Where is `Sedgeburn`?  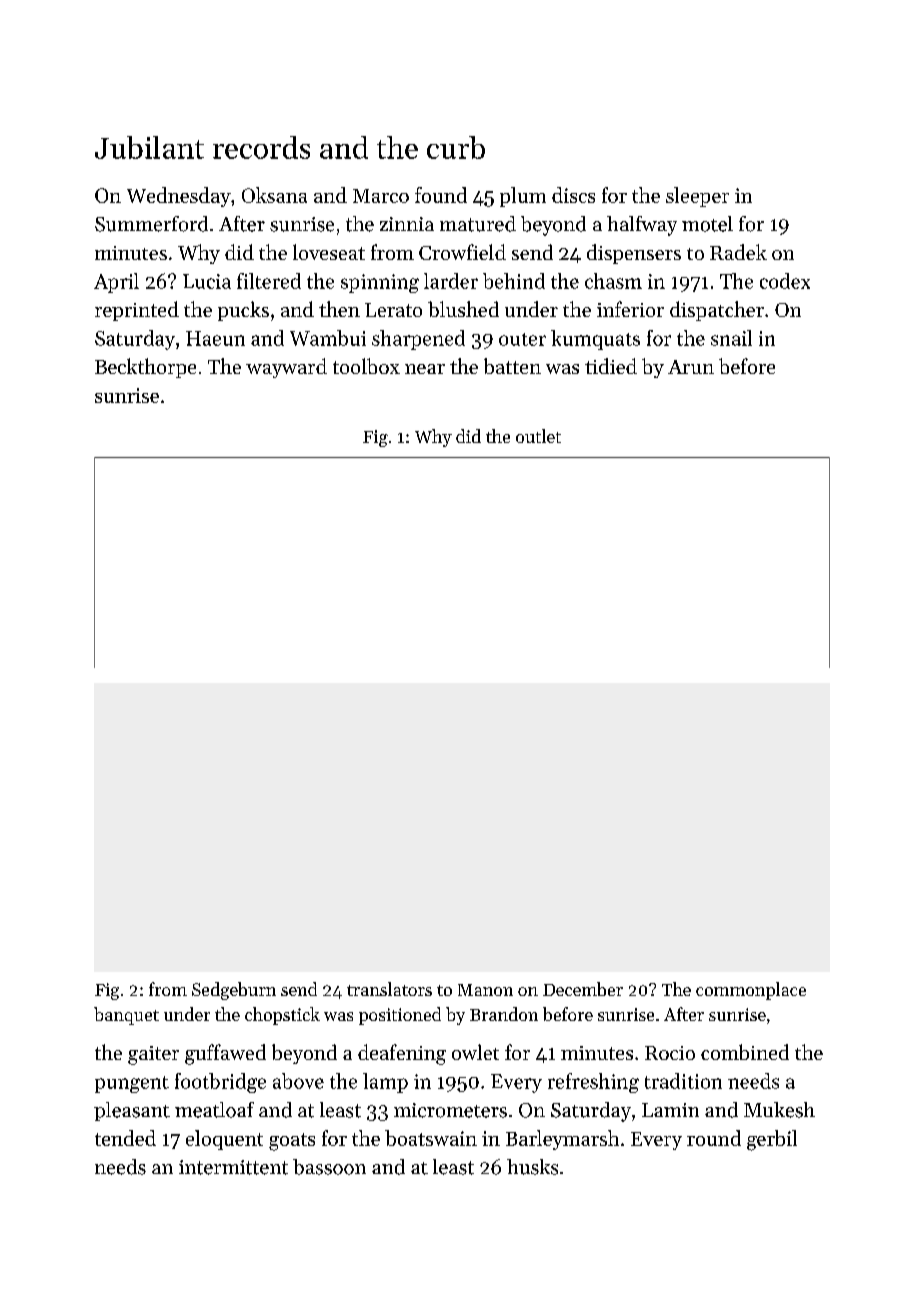 Sedgeburn is located at coordinates (234, 991).
